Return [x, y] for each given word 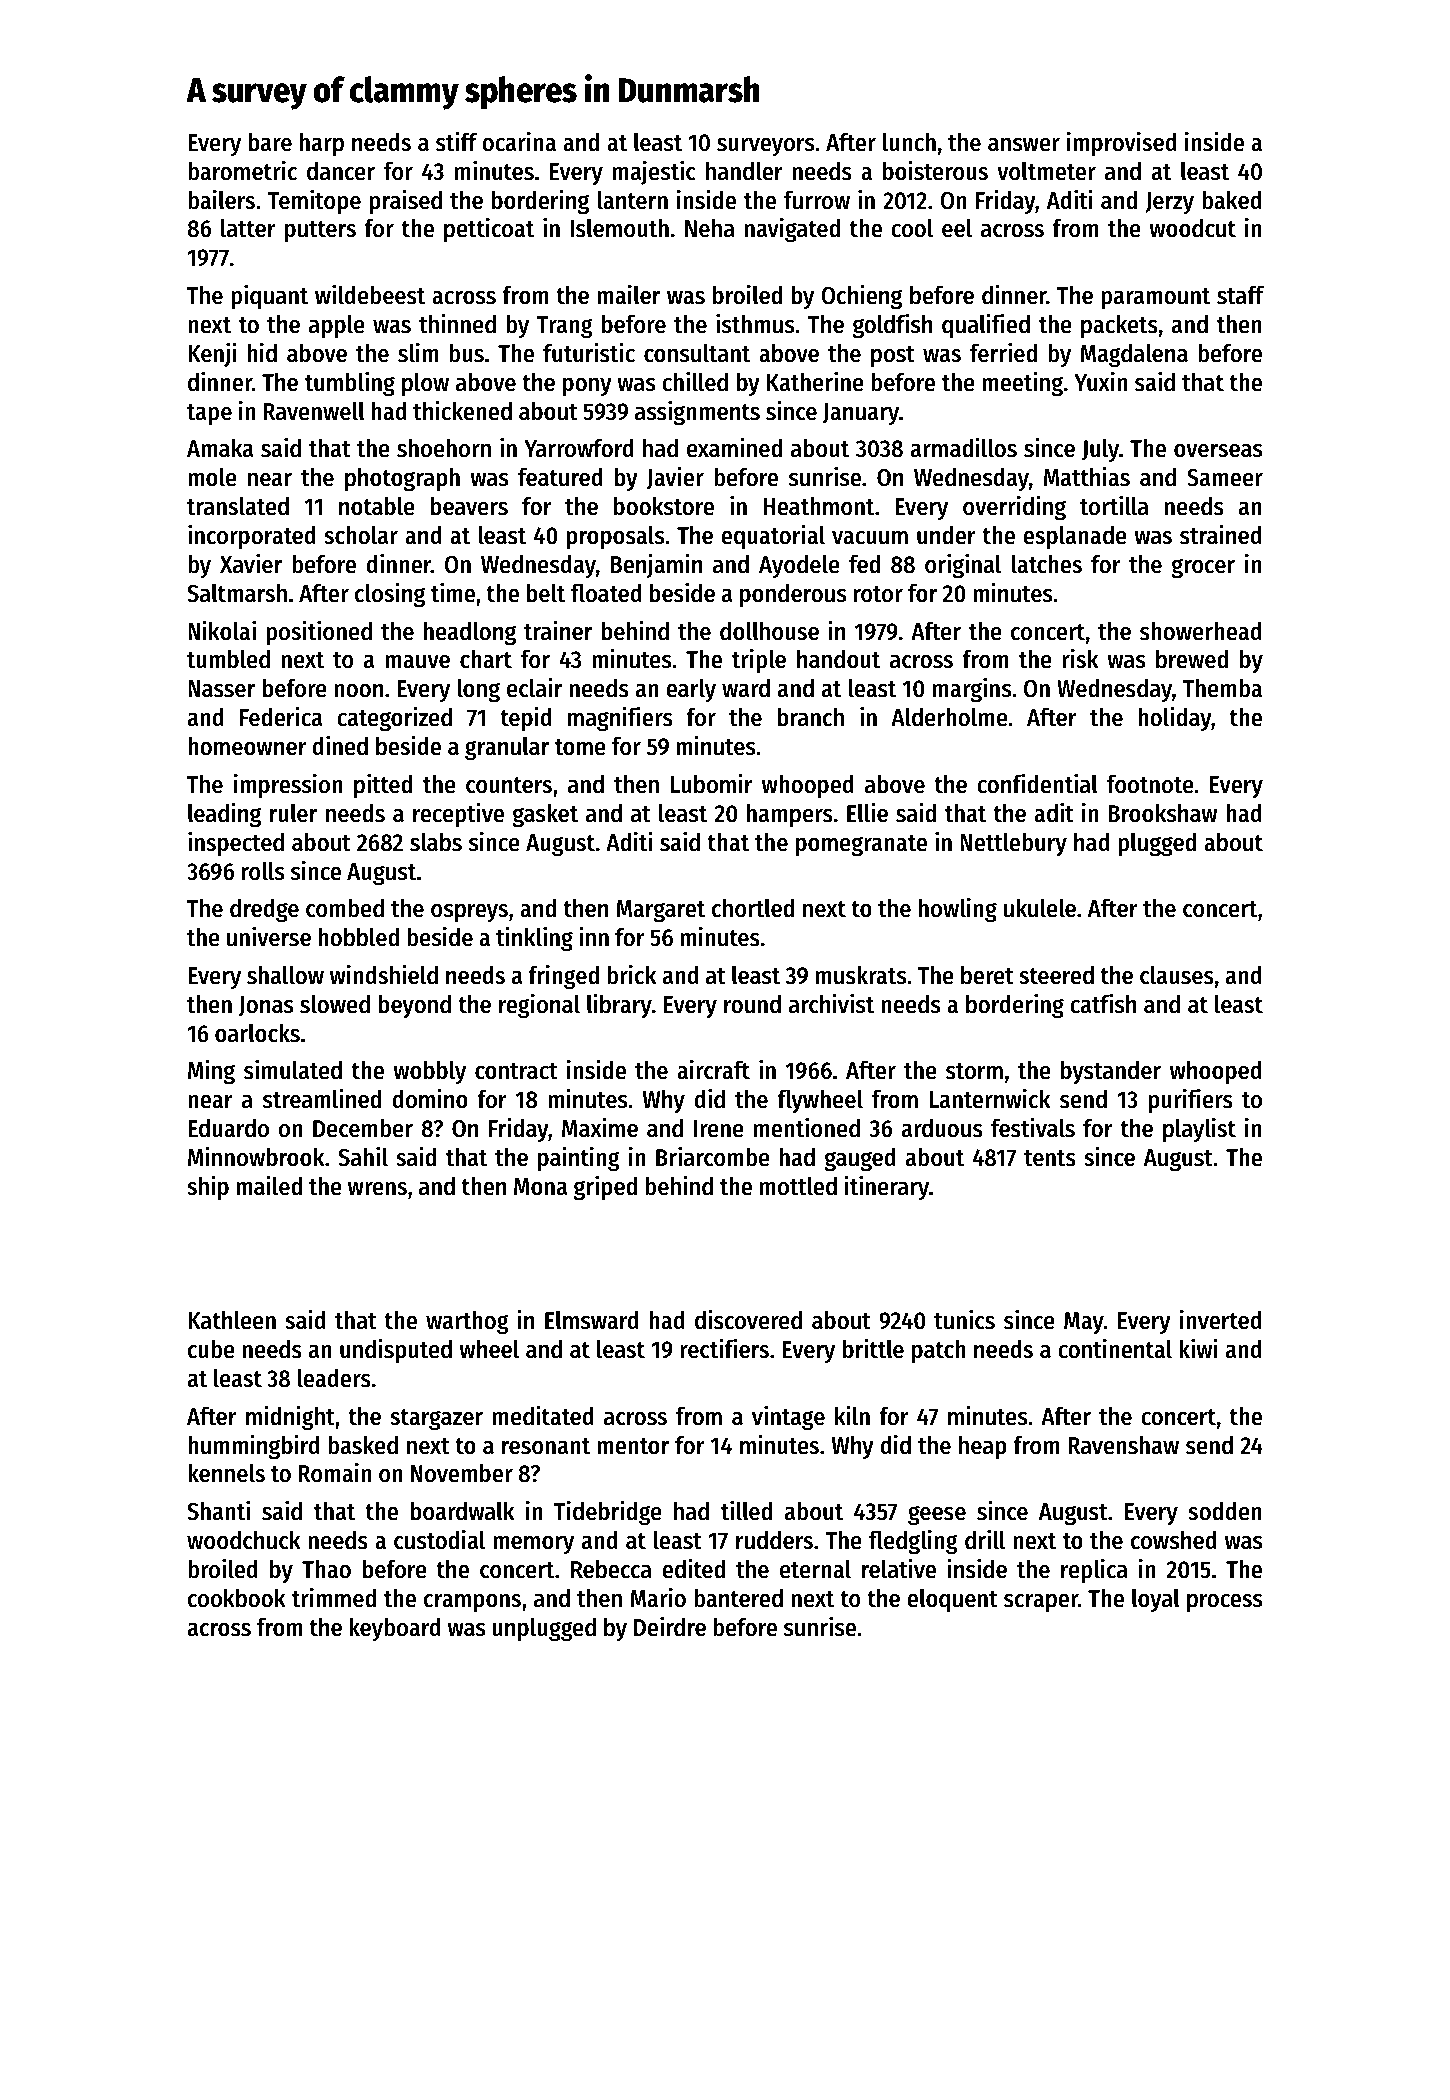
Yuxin [1101, 381]
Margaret [660, 911]
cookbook [237, 1598]
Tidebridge [608, 1513]
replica [1094, 1570]
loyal [1156, 1600]
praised [406, 201]
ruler [293, 813]
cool [912, 228]
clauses [1177, 975]
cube [211, 1349]
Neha [710, 228]
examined [734, 447]
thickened [462, 410]
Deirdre [670, 1626]
